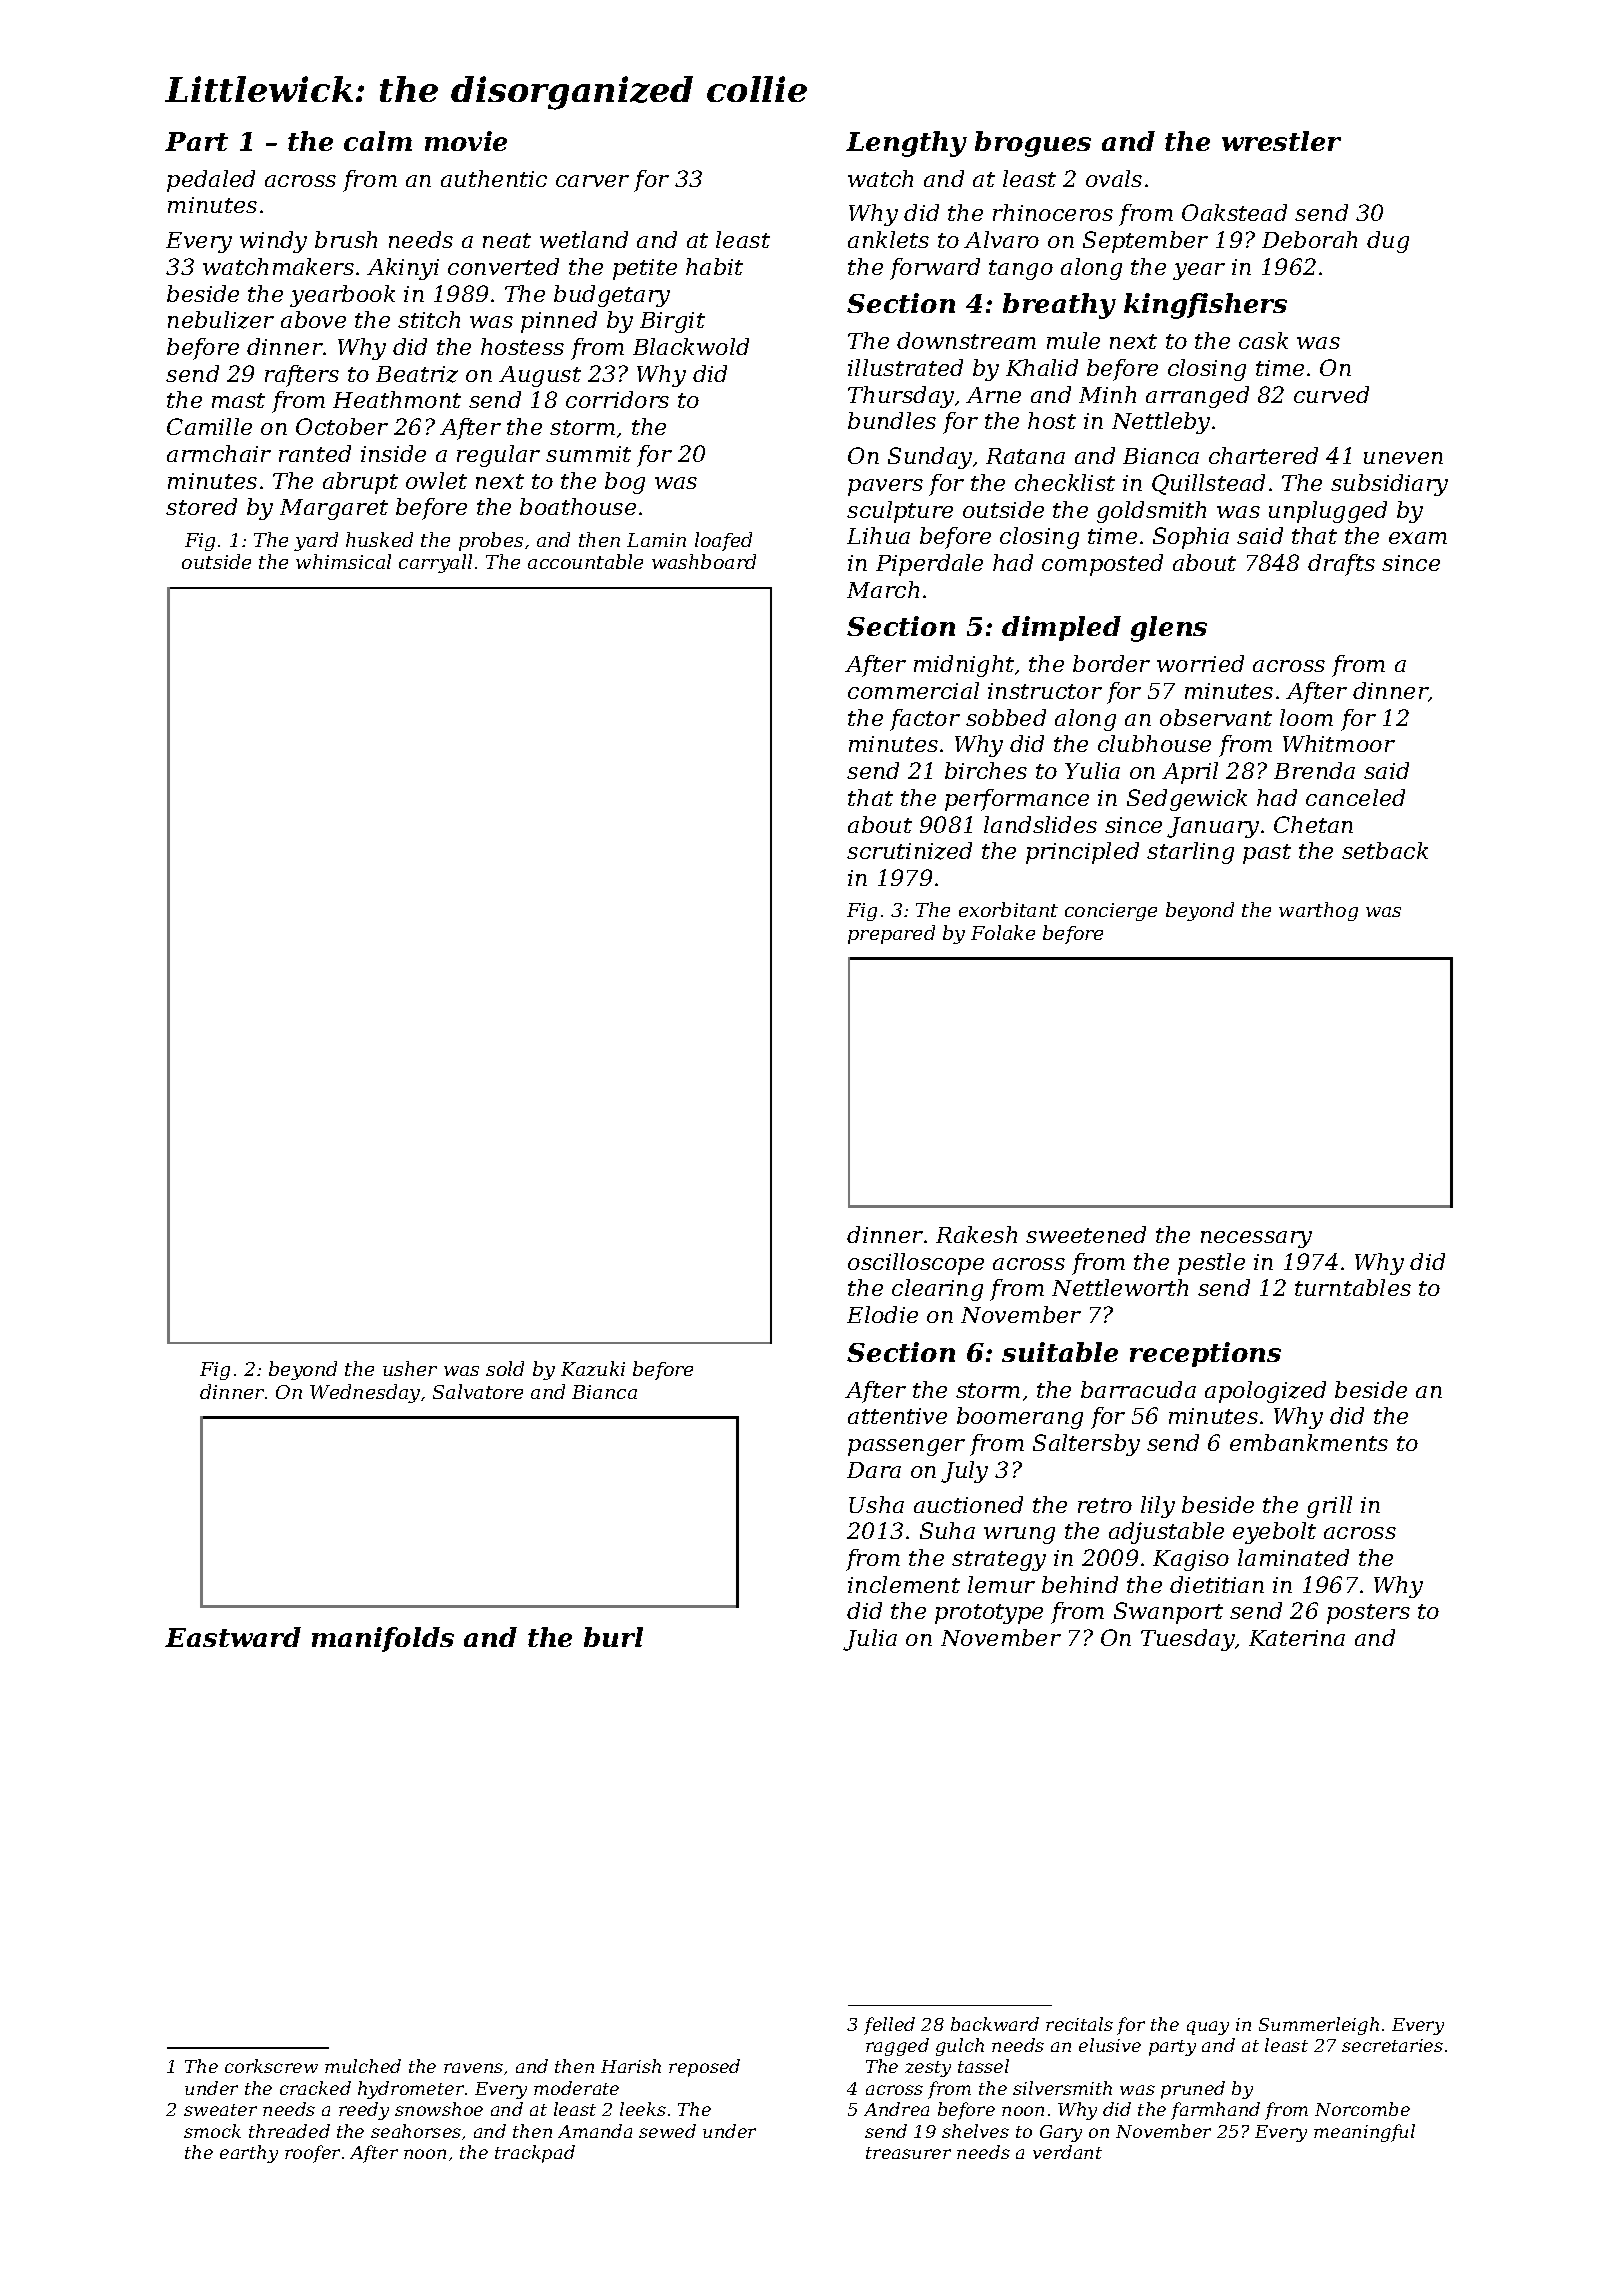 This document has width=1620, height=2292. Describe the element at coordinates (1281, 141) in the document. I see `wrestler` at that location.
